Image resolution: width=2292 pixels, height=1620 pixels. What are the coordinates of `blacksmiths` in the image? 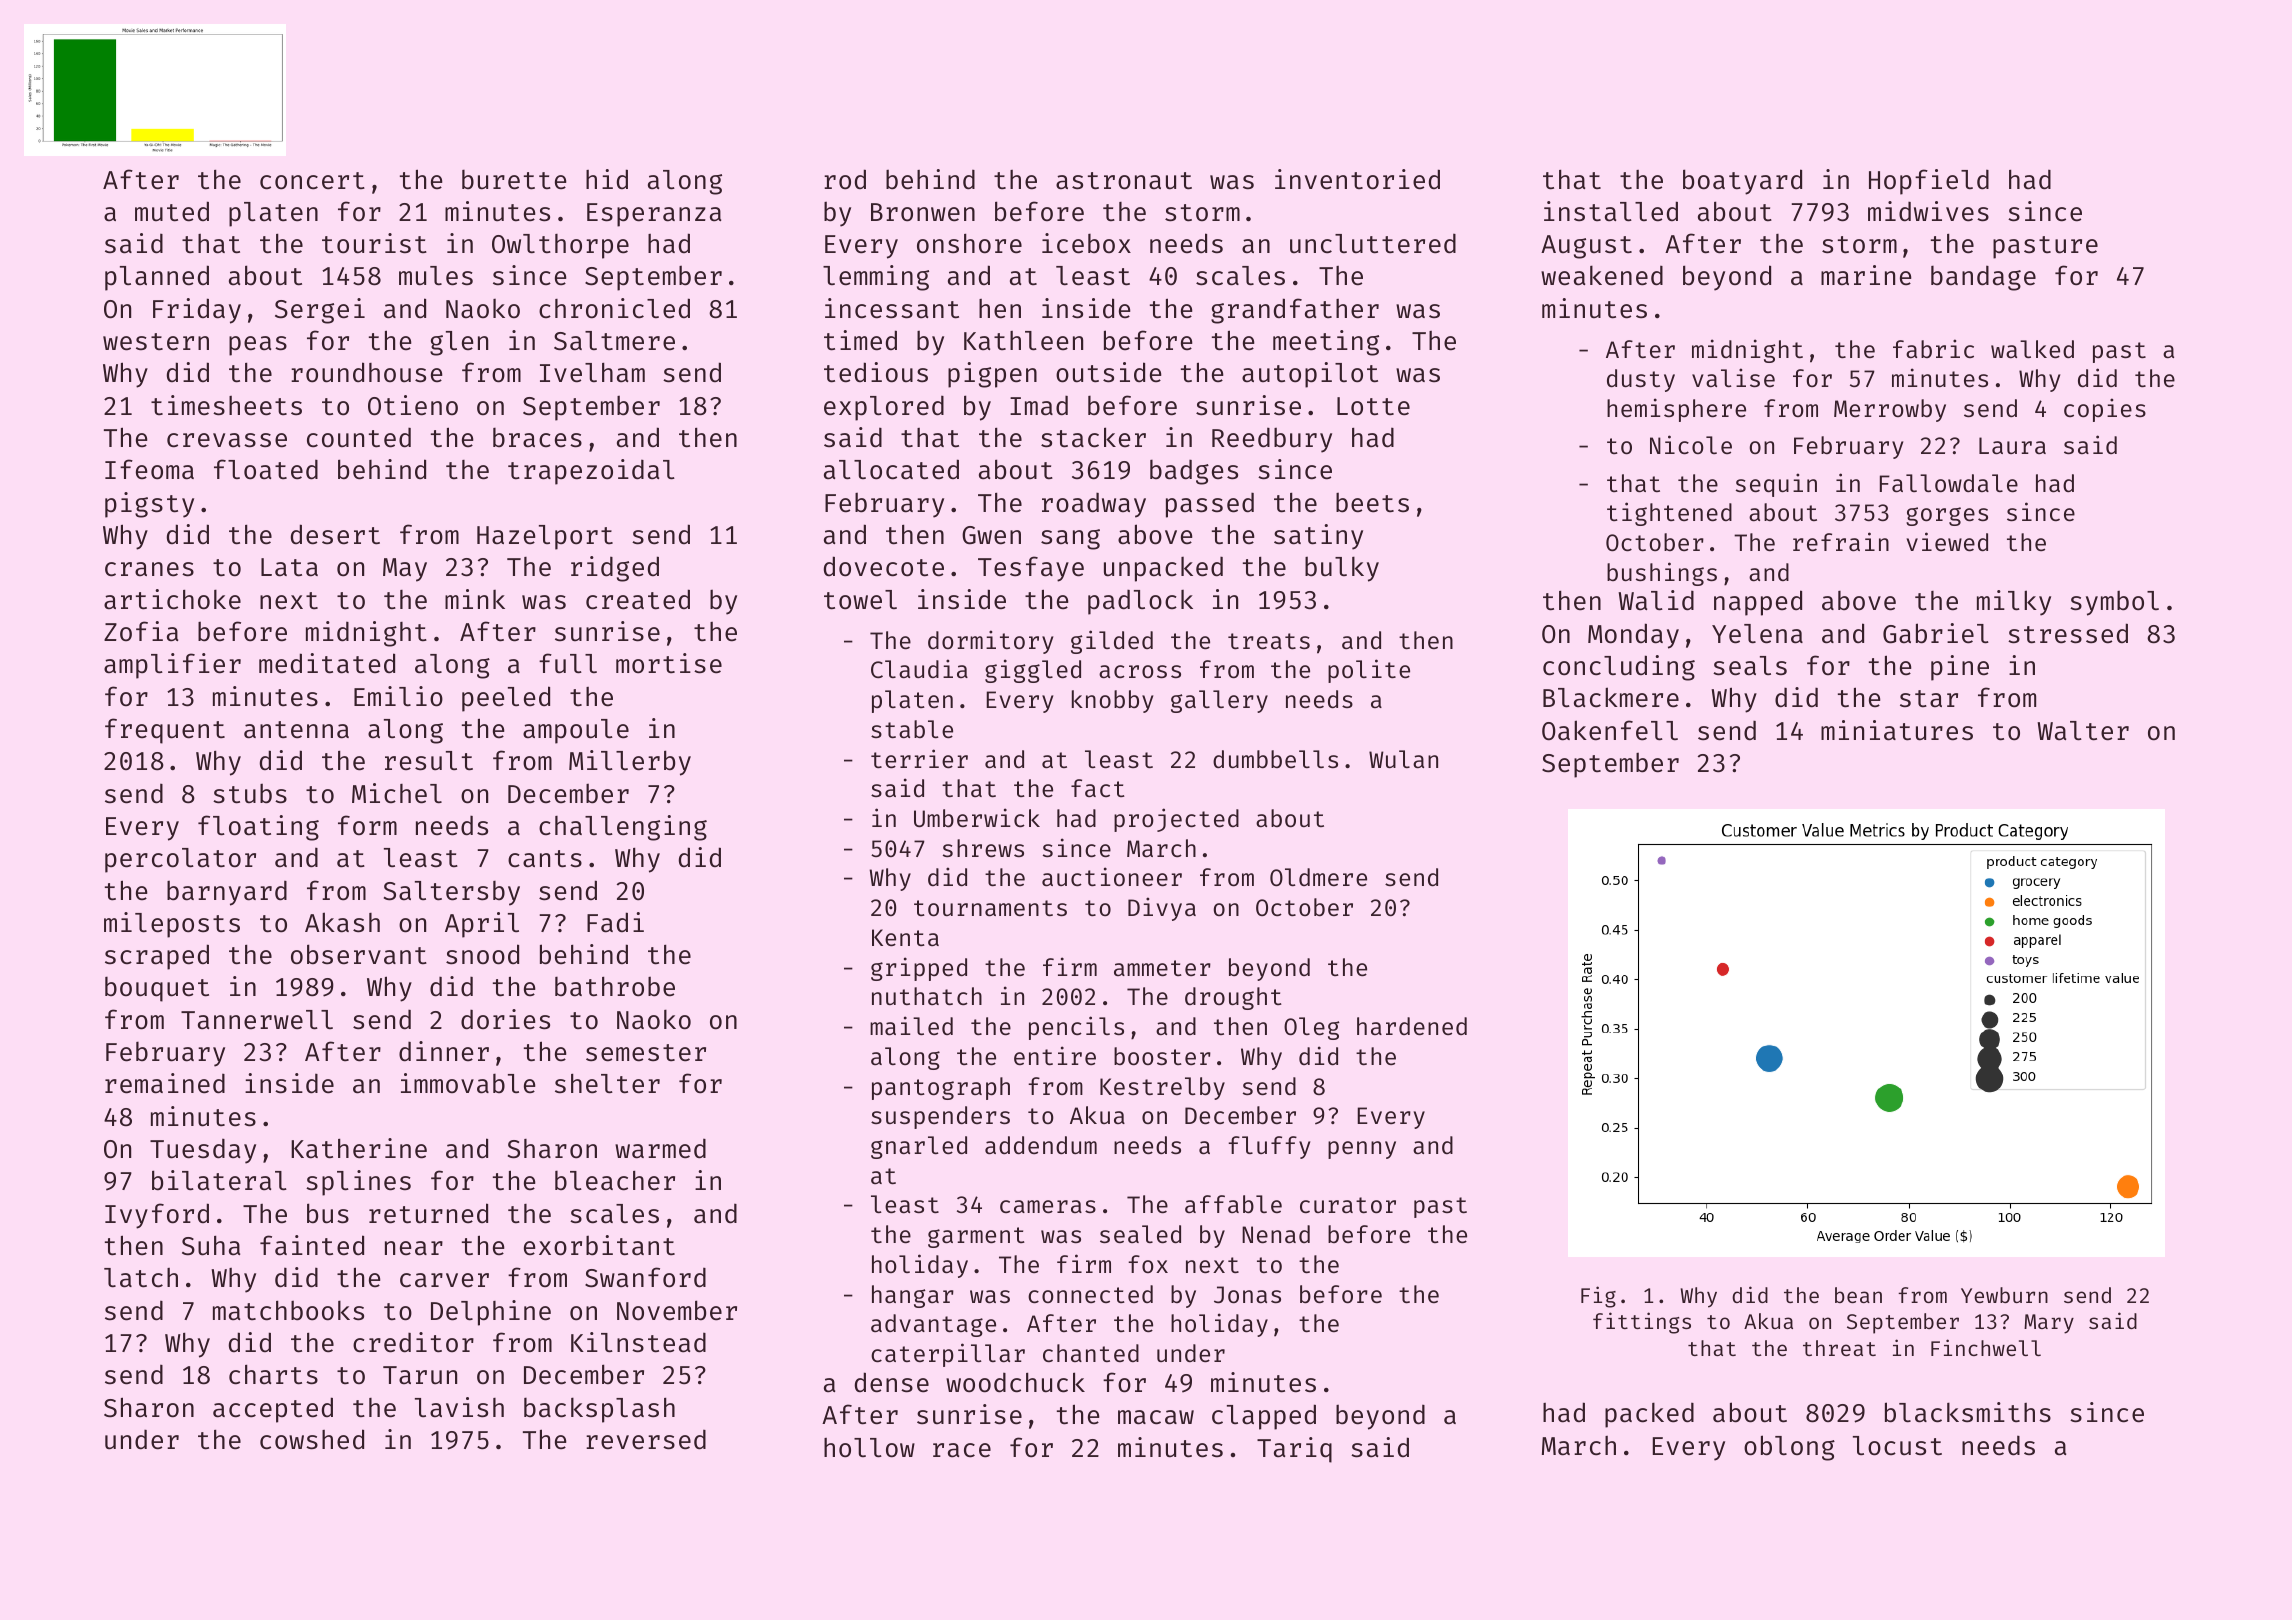 It's located at (1968, 1412).
